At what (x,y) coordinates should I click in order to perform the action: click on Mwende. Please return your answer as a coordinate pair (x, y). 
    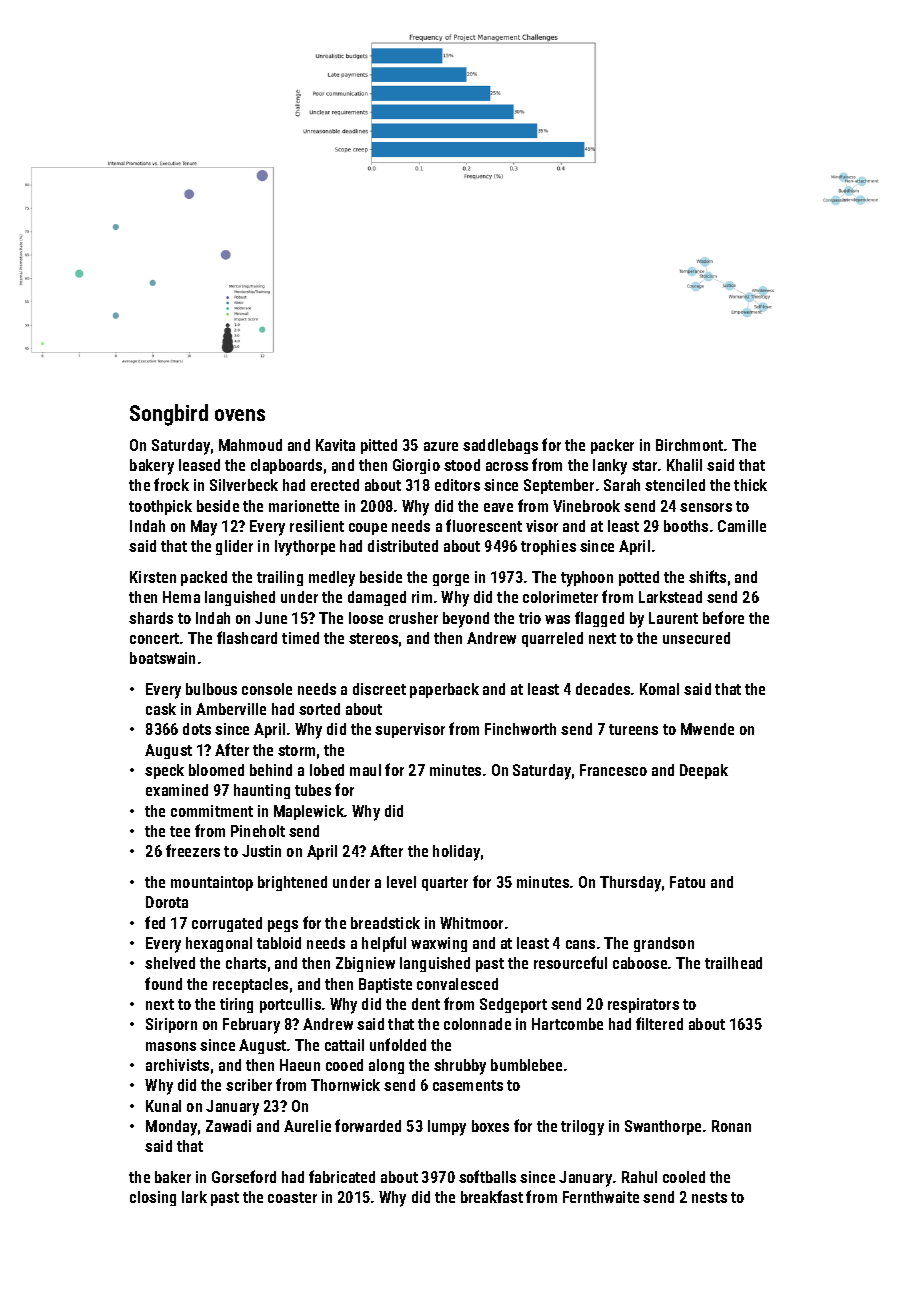
    Looking at the image, I should click on (707, 729).
